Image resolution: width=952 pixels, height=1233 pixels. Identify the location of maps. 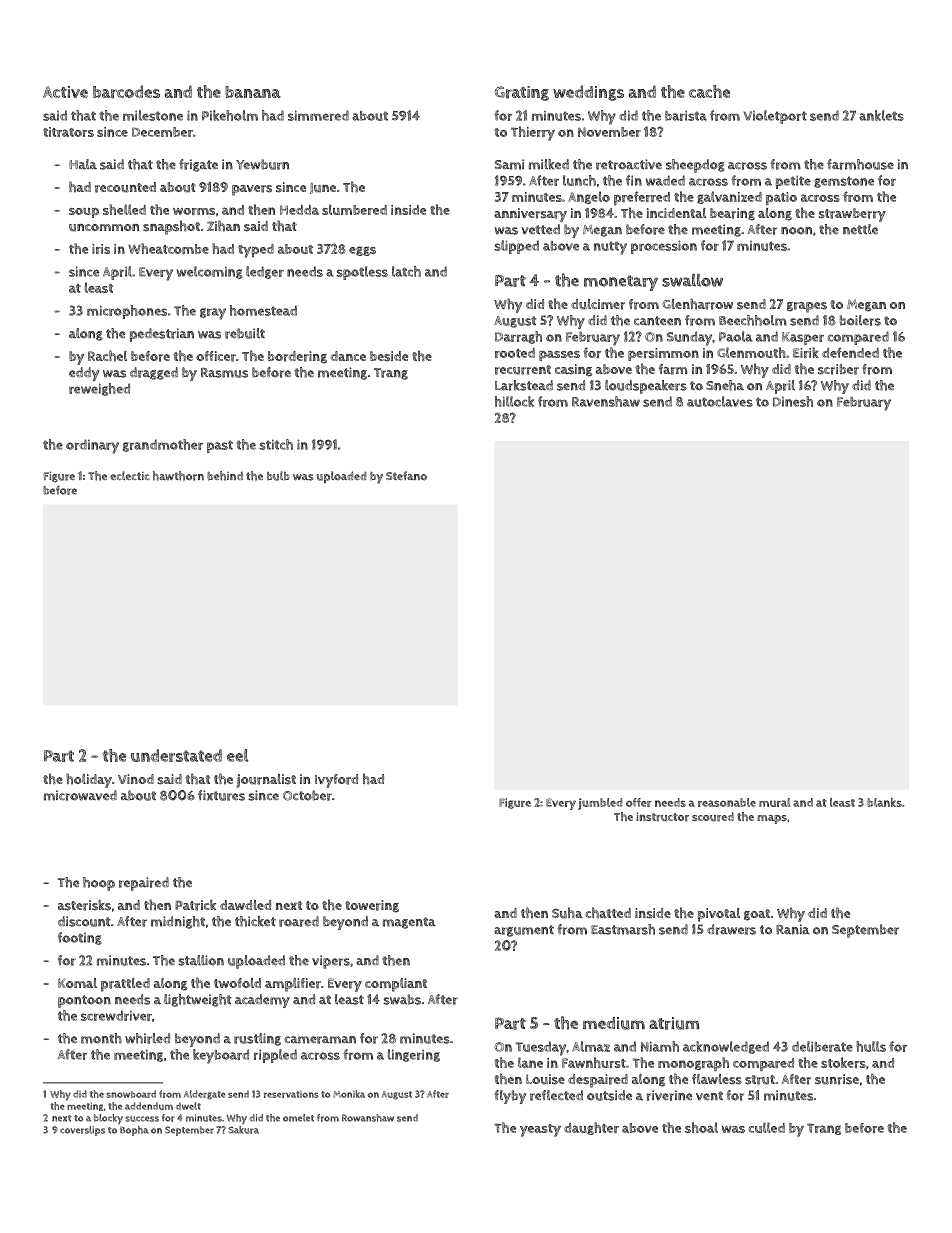
(772, 819).
